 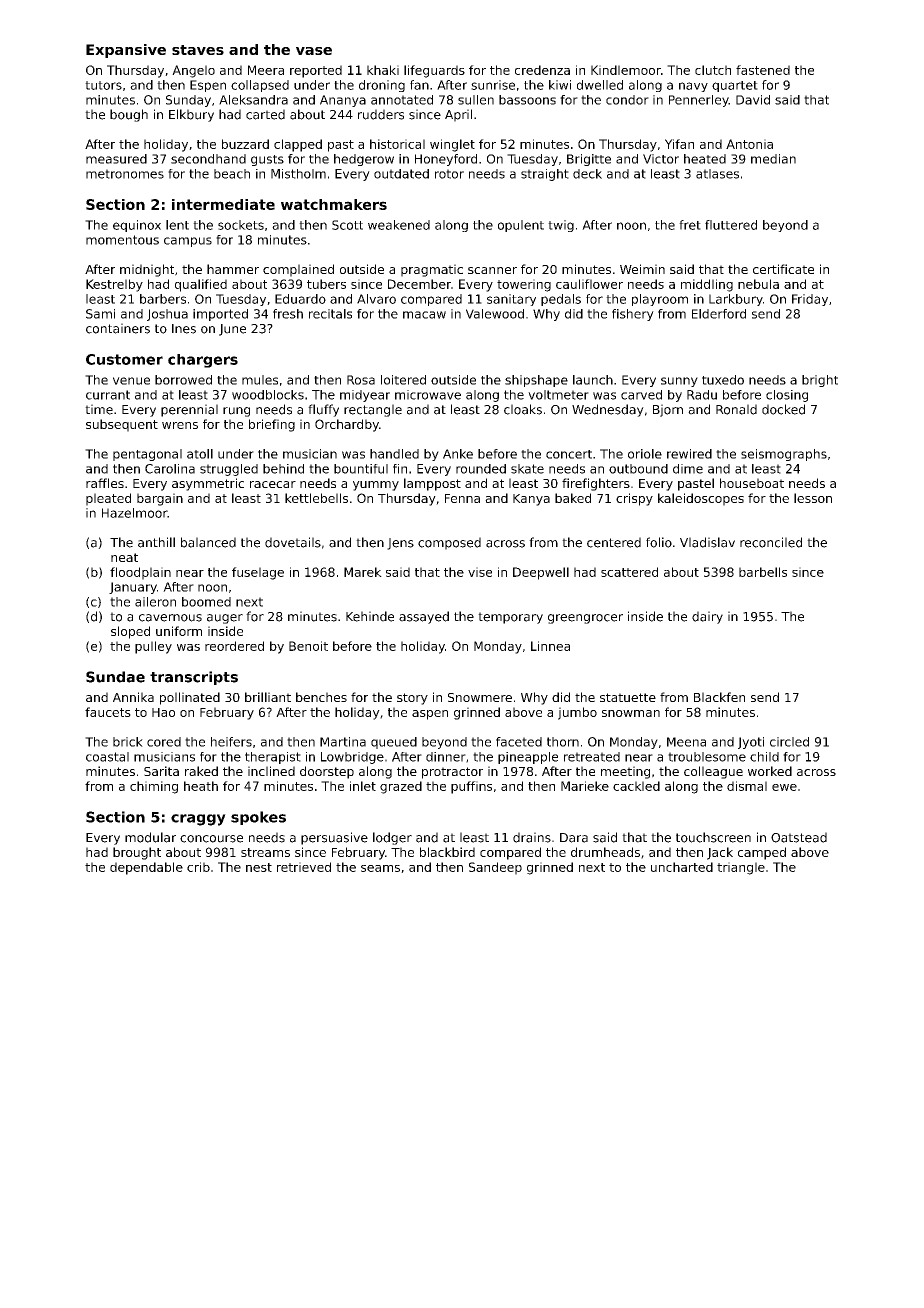 I want to click on median, so click(x=773, y=159).
